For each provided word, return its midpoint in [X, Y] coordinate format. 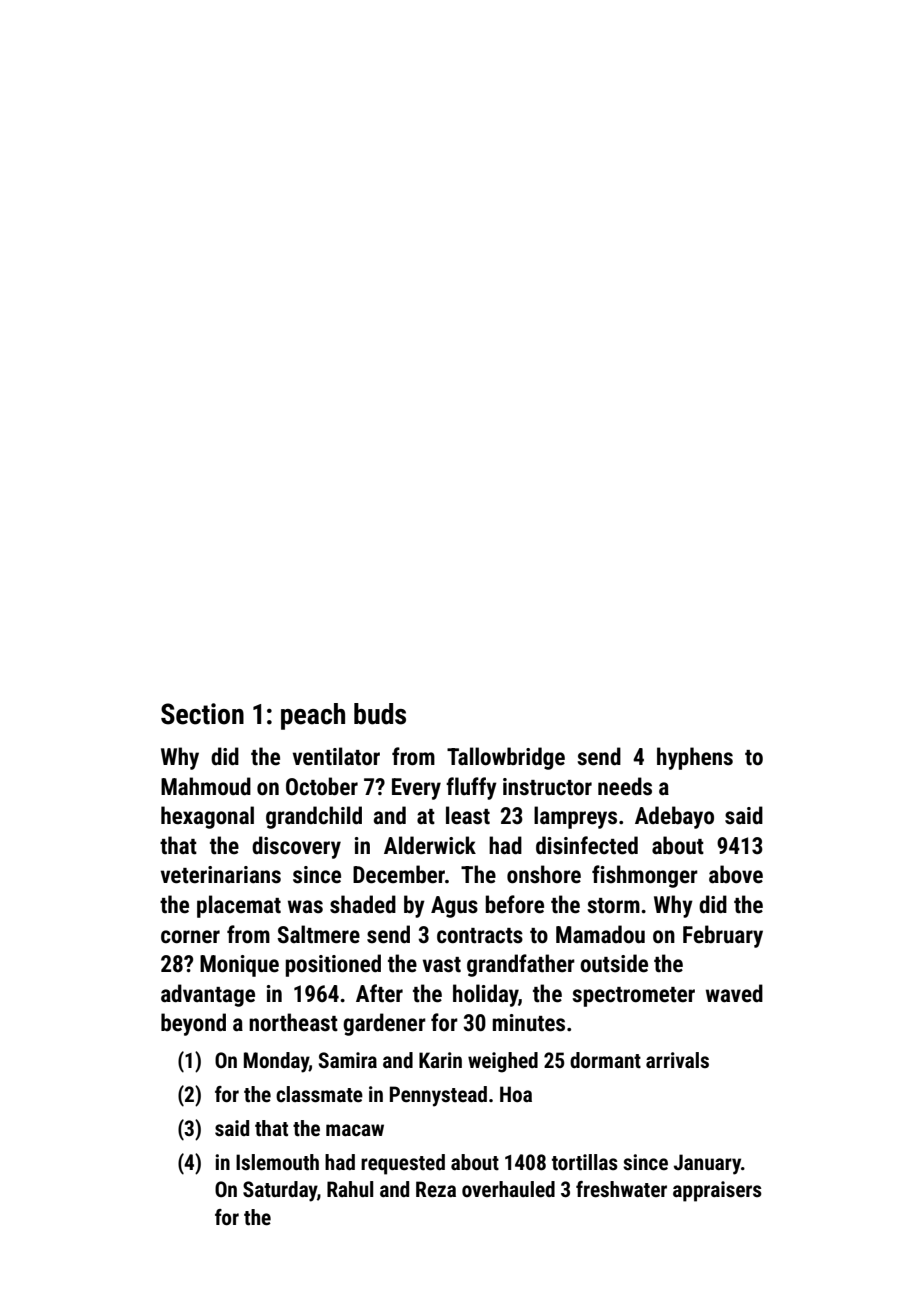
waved [734, 993]
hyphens [695, 758]
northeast [293, 1022]
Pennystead [438, 1096]
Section [202, 714]
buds [380, 714]
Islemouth [277, 1162]
